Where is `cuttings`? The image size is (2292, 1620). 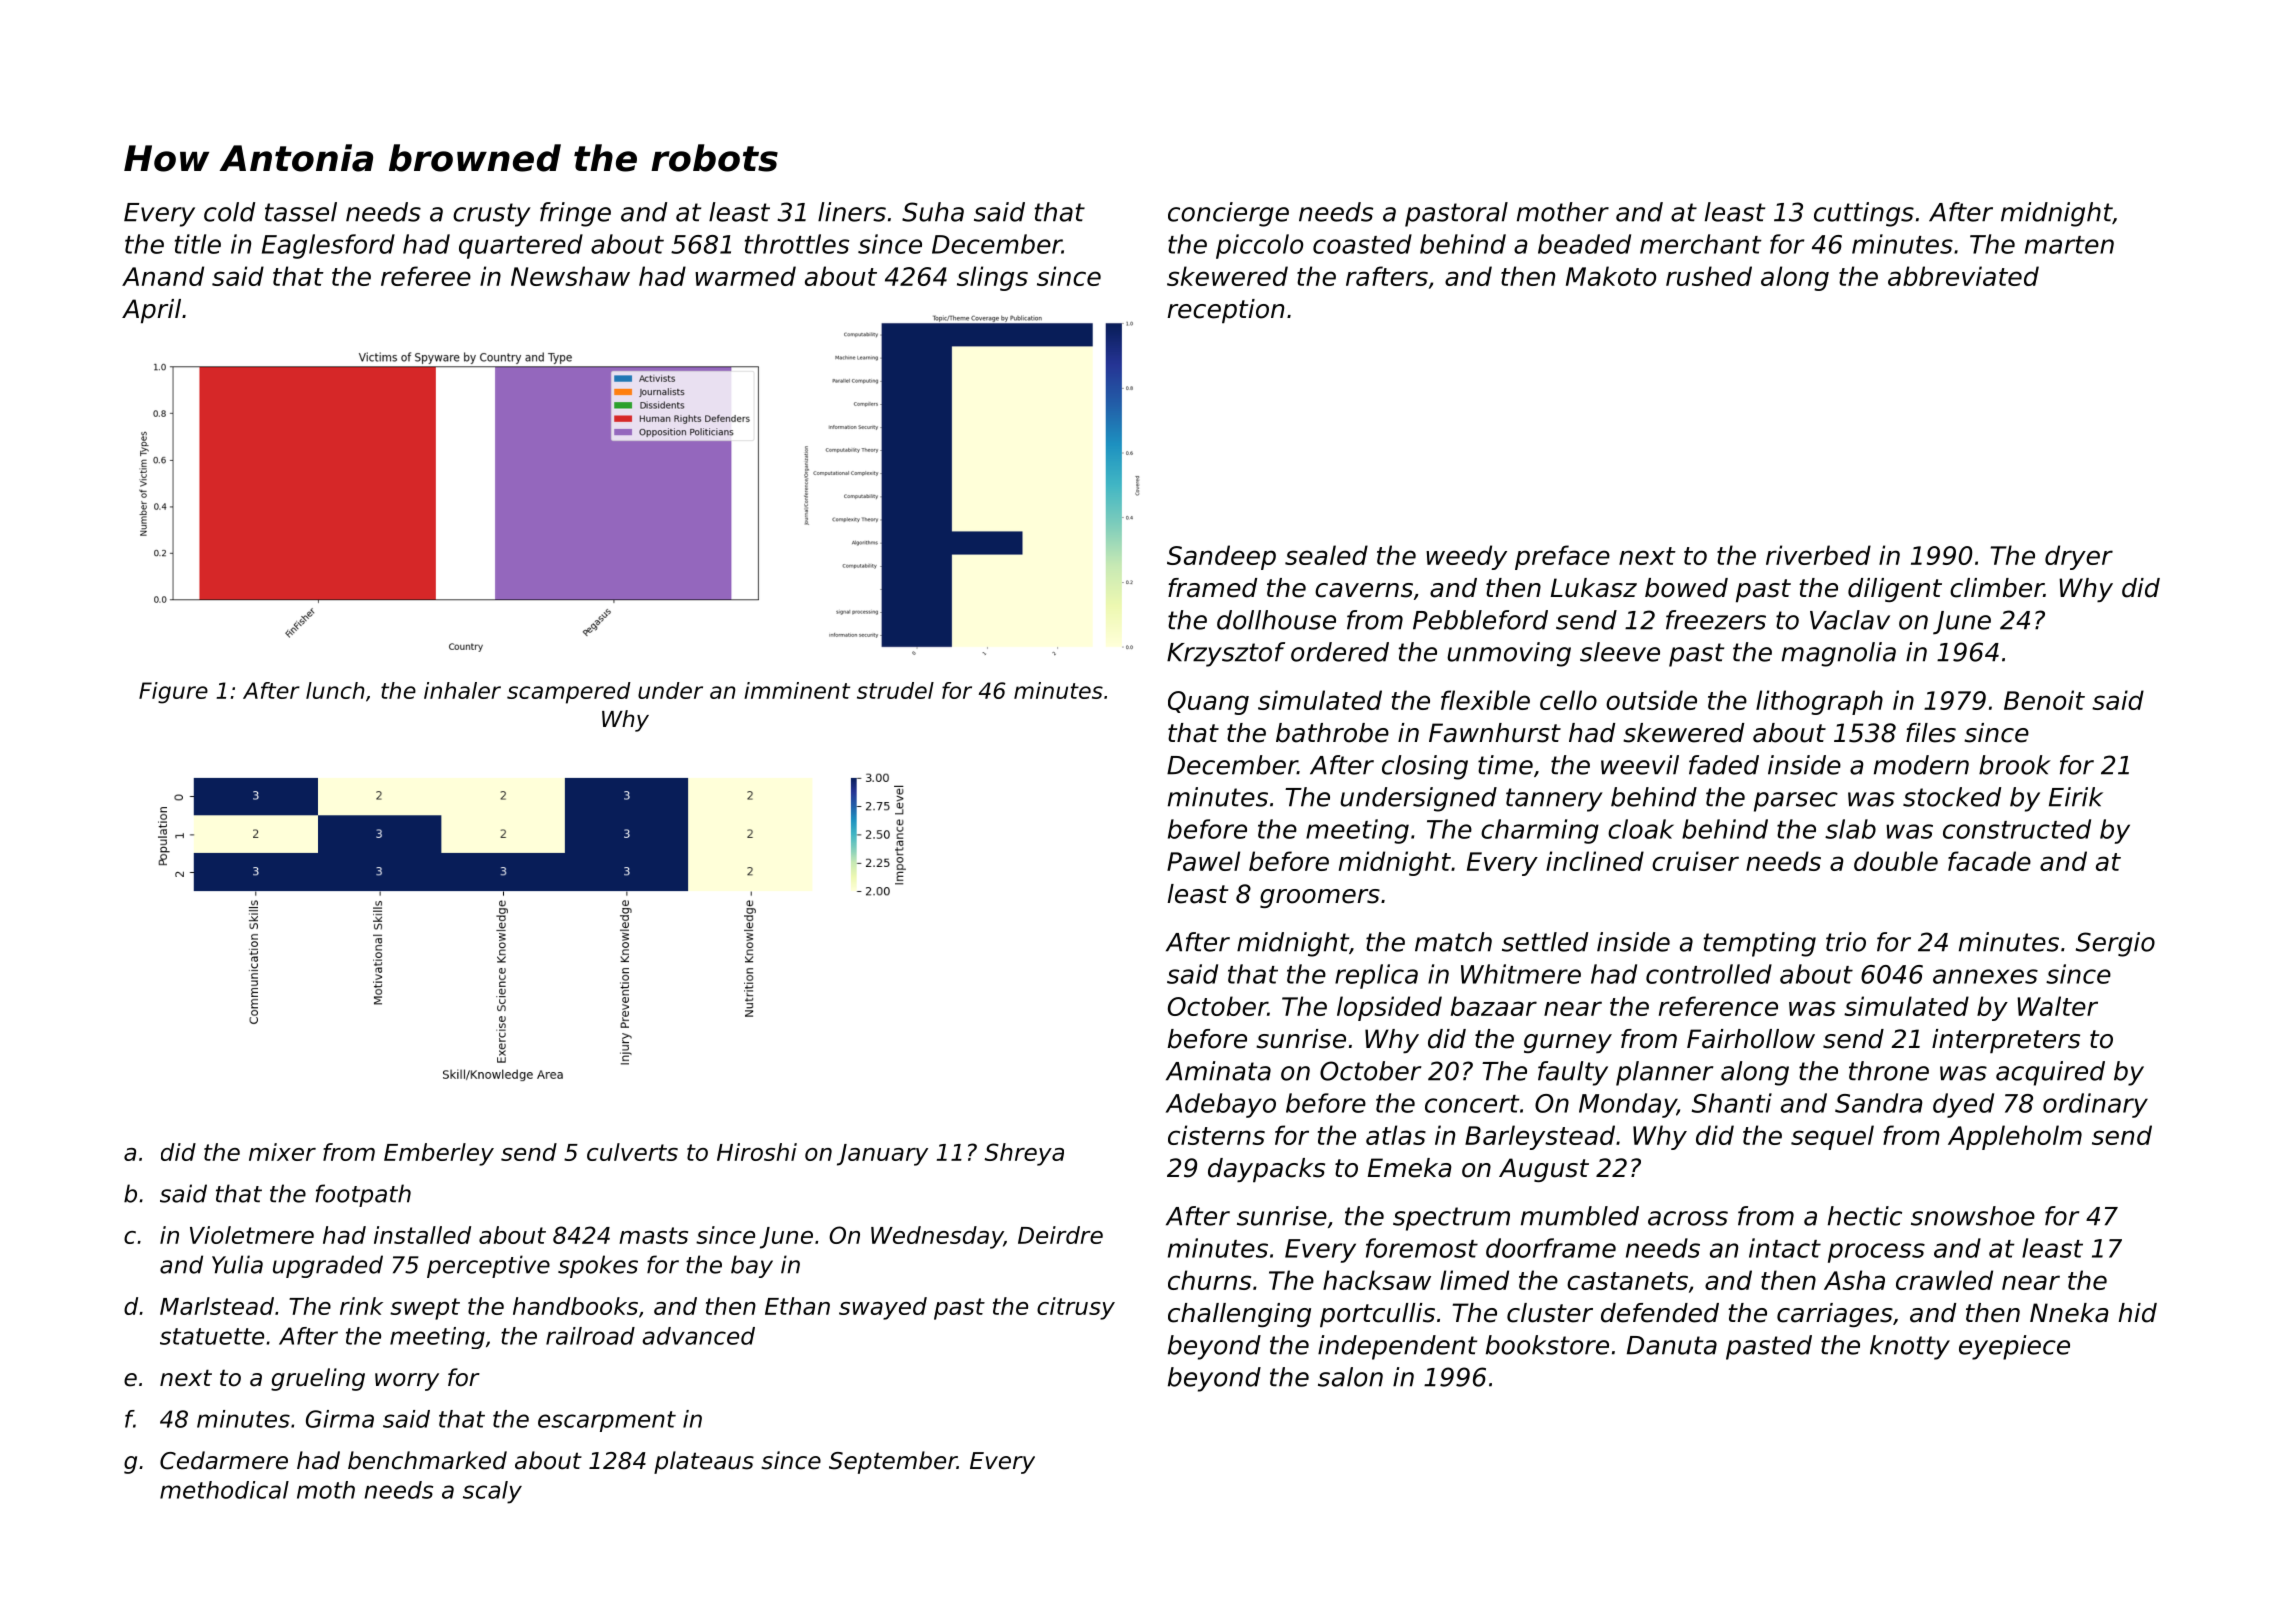
cuttings is located at coordinates (1864, 214).
